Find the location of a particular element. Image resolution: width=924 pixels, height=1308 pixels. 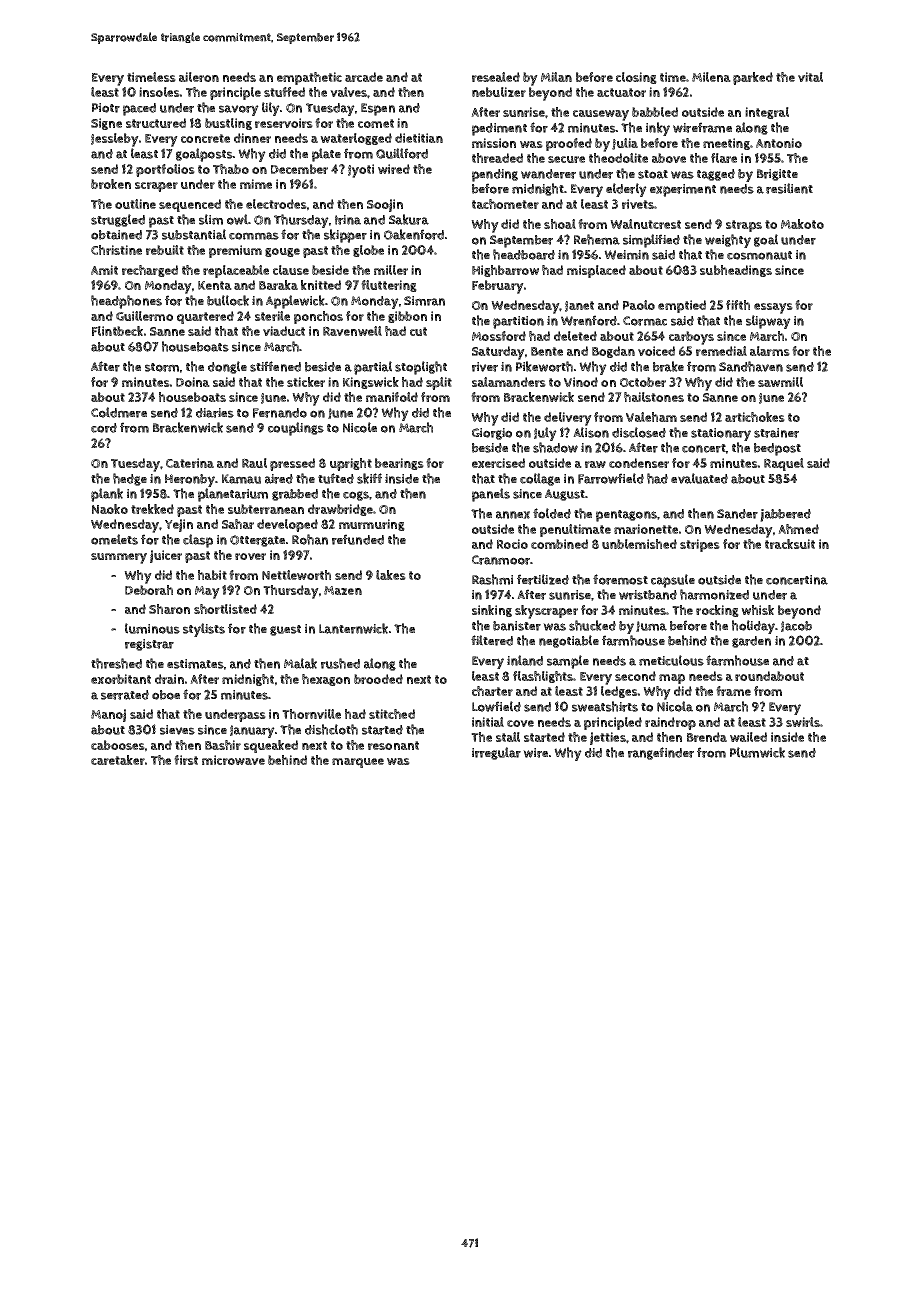

Caterina is located at coordinates (190, 463).
